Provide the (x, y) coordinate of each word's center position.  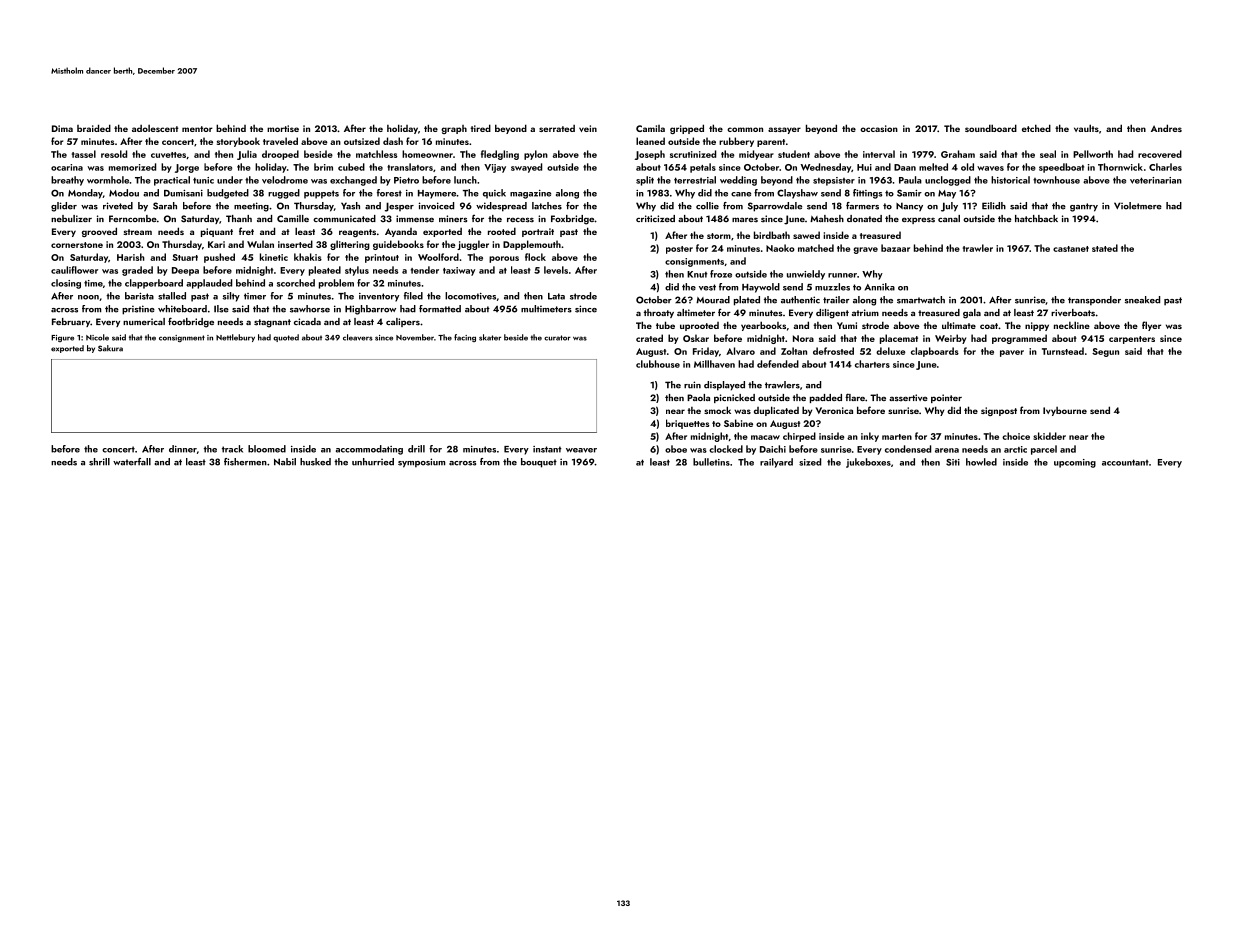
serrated (557, 128)
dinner (183, 449)
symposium (421, 463)
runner (842, 275)
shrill (99, 462)
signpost (999, 411)
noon (88, 297)
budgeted (228, 194)
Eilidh (994, 206)
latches (547, 206)
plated (747, 301)
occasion (879, 128)
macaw (765, 437)
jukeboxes (868, 463)
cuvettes (168, 155)
